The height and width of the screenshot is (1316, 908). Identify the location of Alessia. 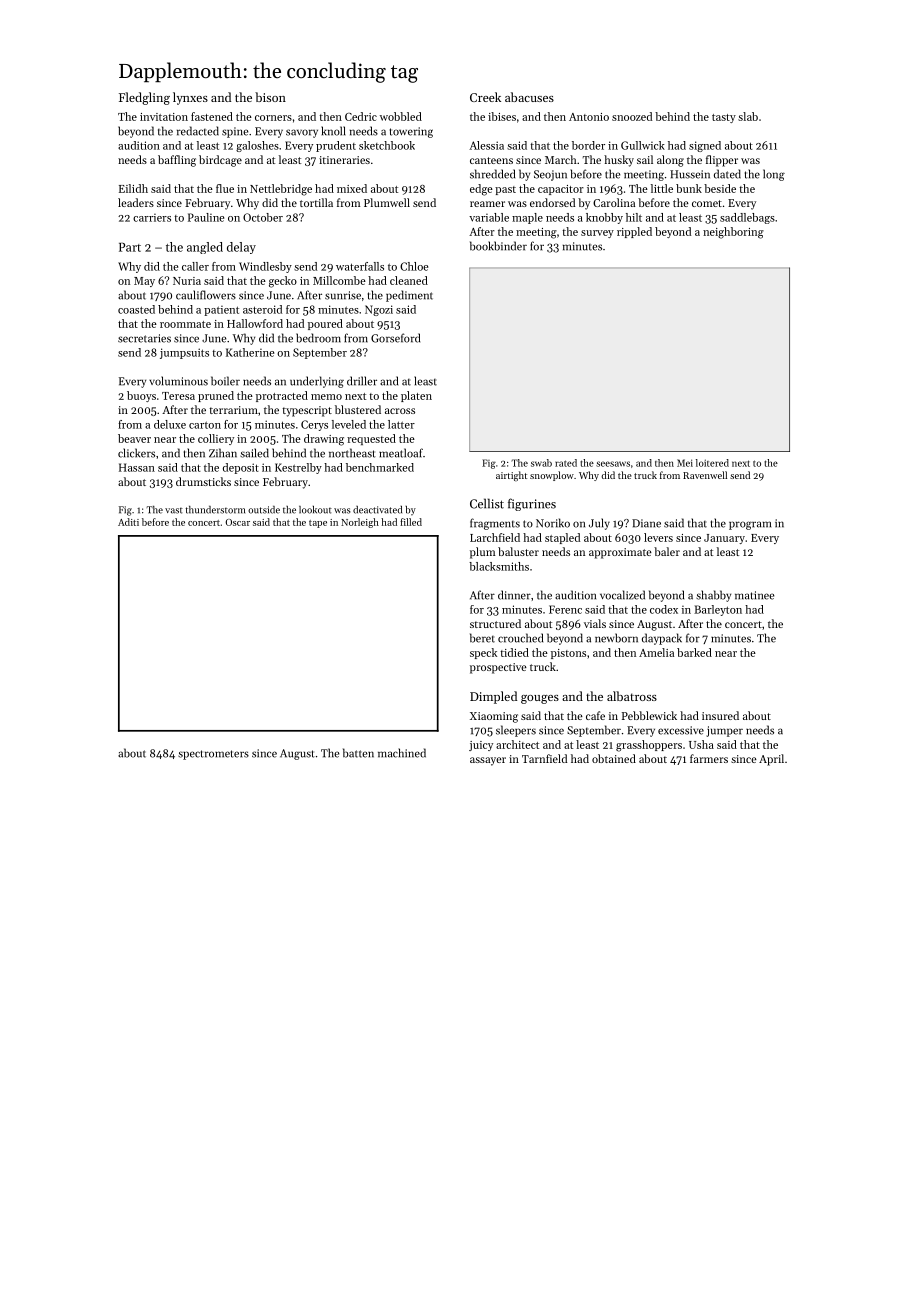
(486, 145).
